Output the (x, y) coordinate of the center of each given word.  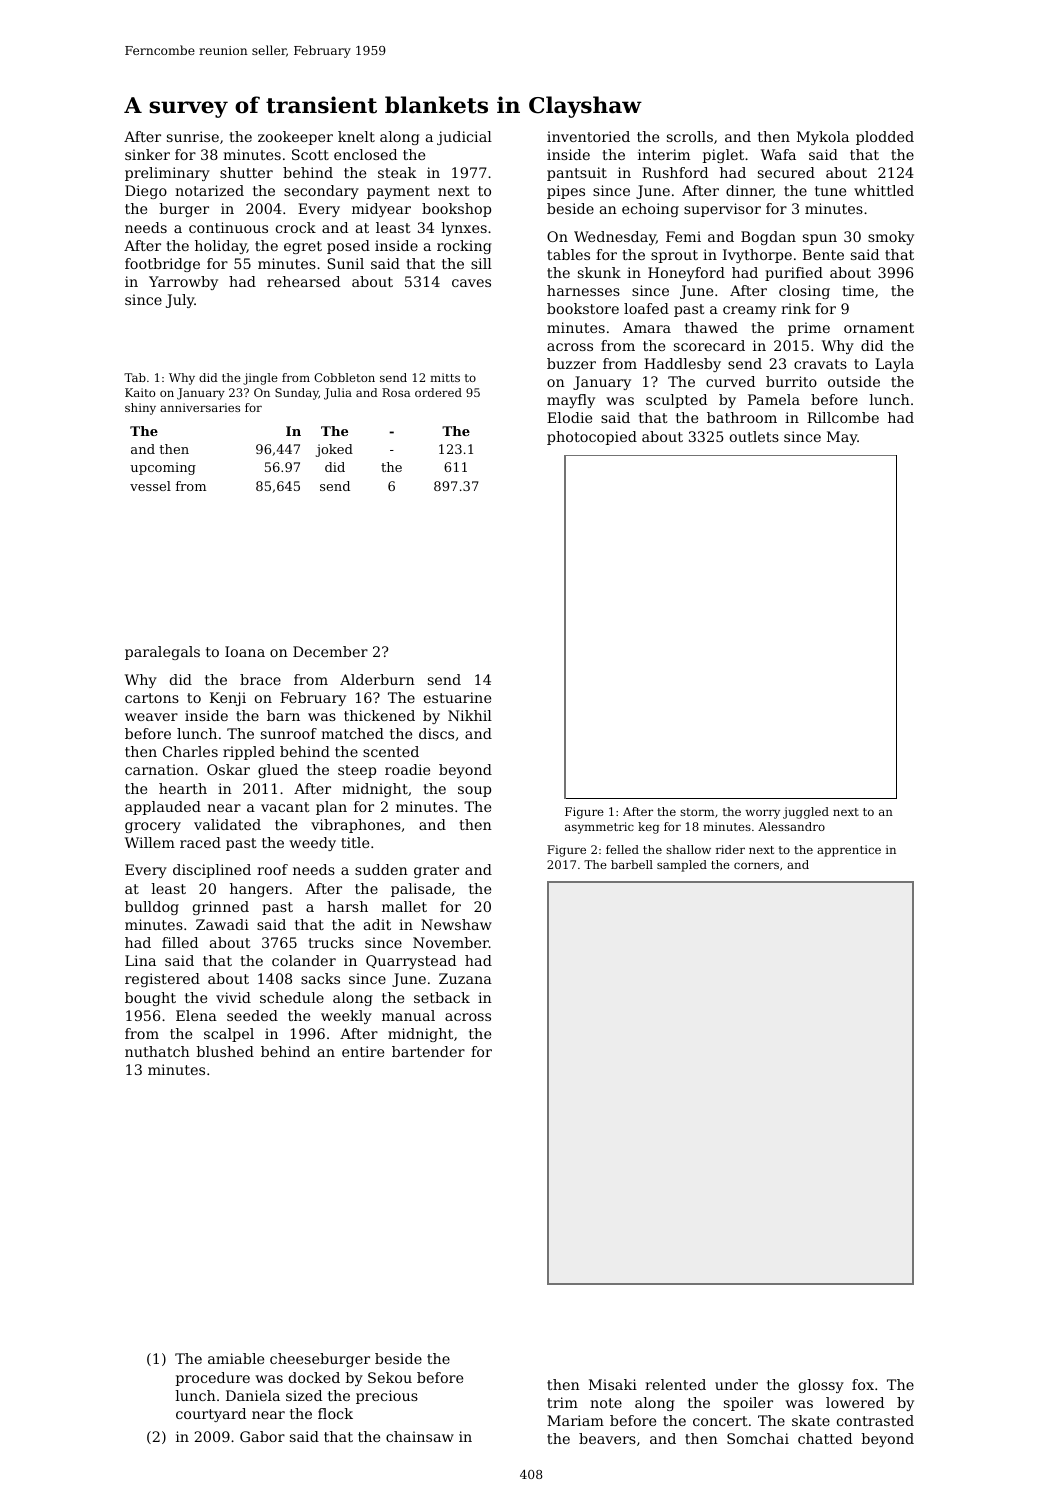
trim (562, 1402)
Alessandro (791, 826)
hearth (183, 788)
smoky (891, 238)
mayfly (571, 401)
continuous (228, 227)
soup (474, 791)
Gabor (262, 1436)
